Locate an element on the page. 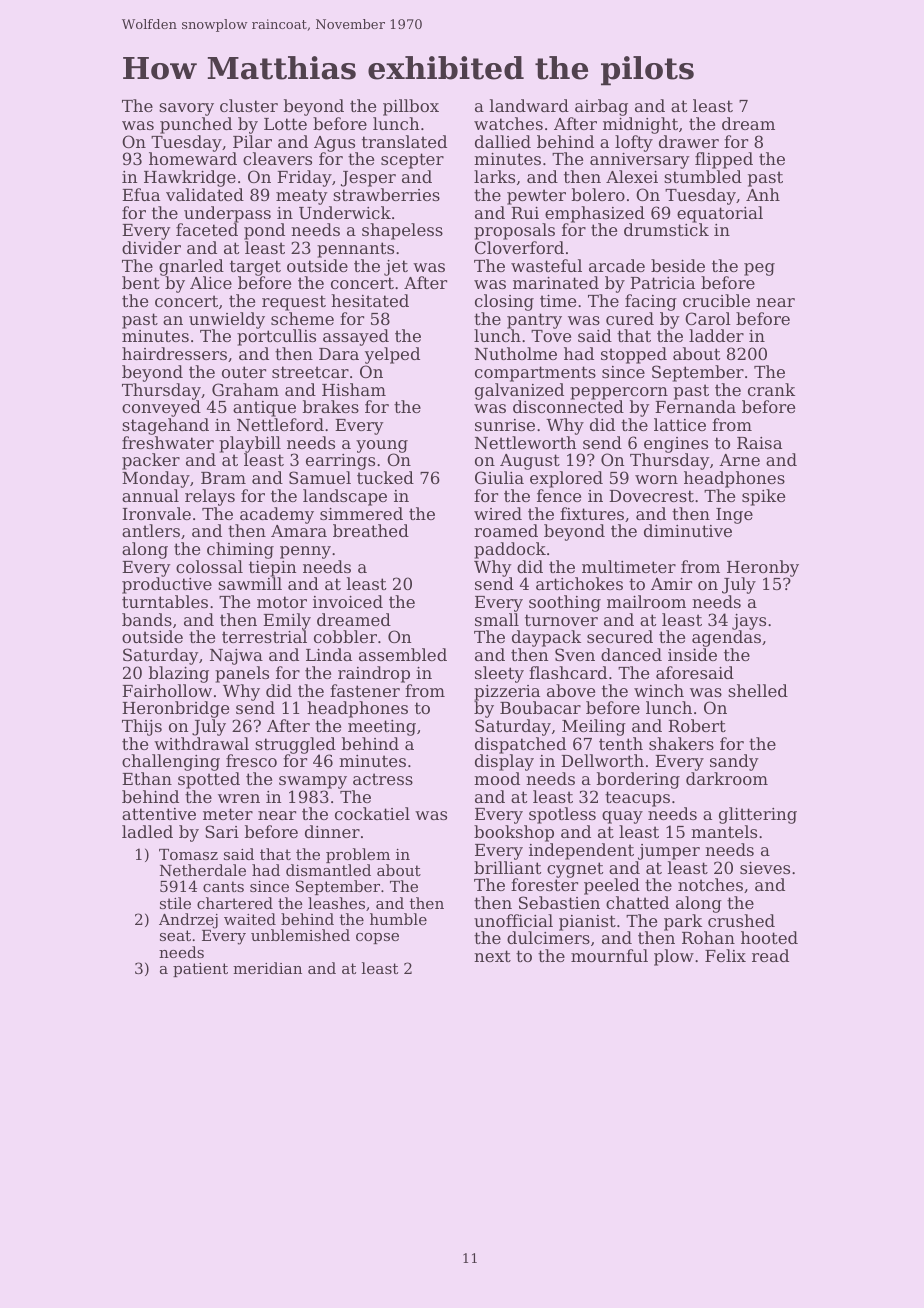 This image has width=924, height=1308. next is located at coordinates (492, 956).
